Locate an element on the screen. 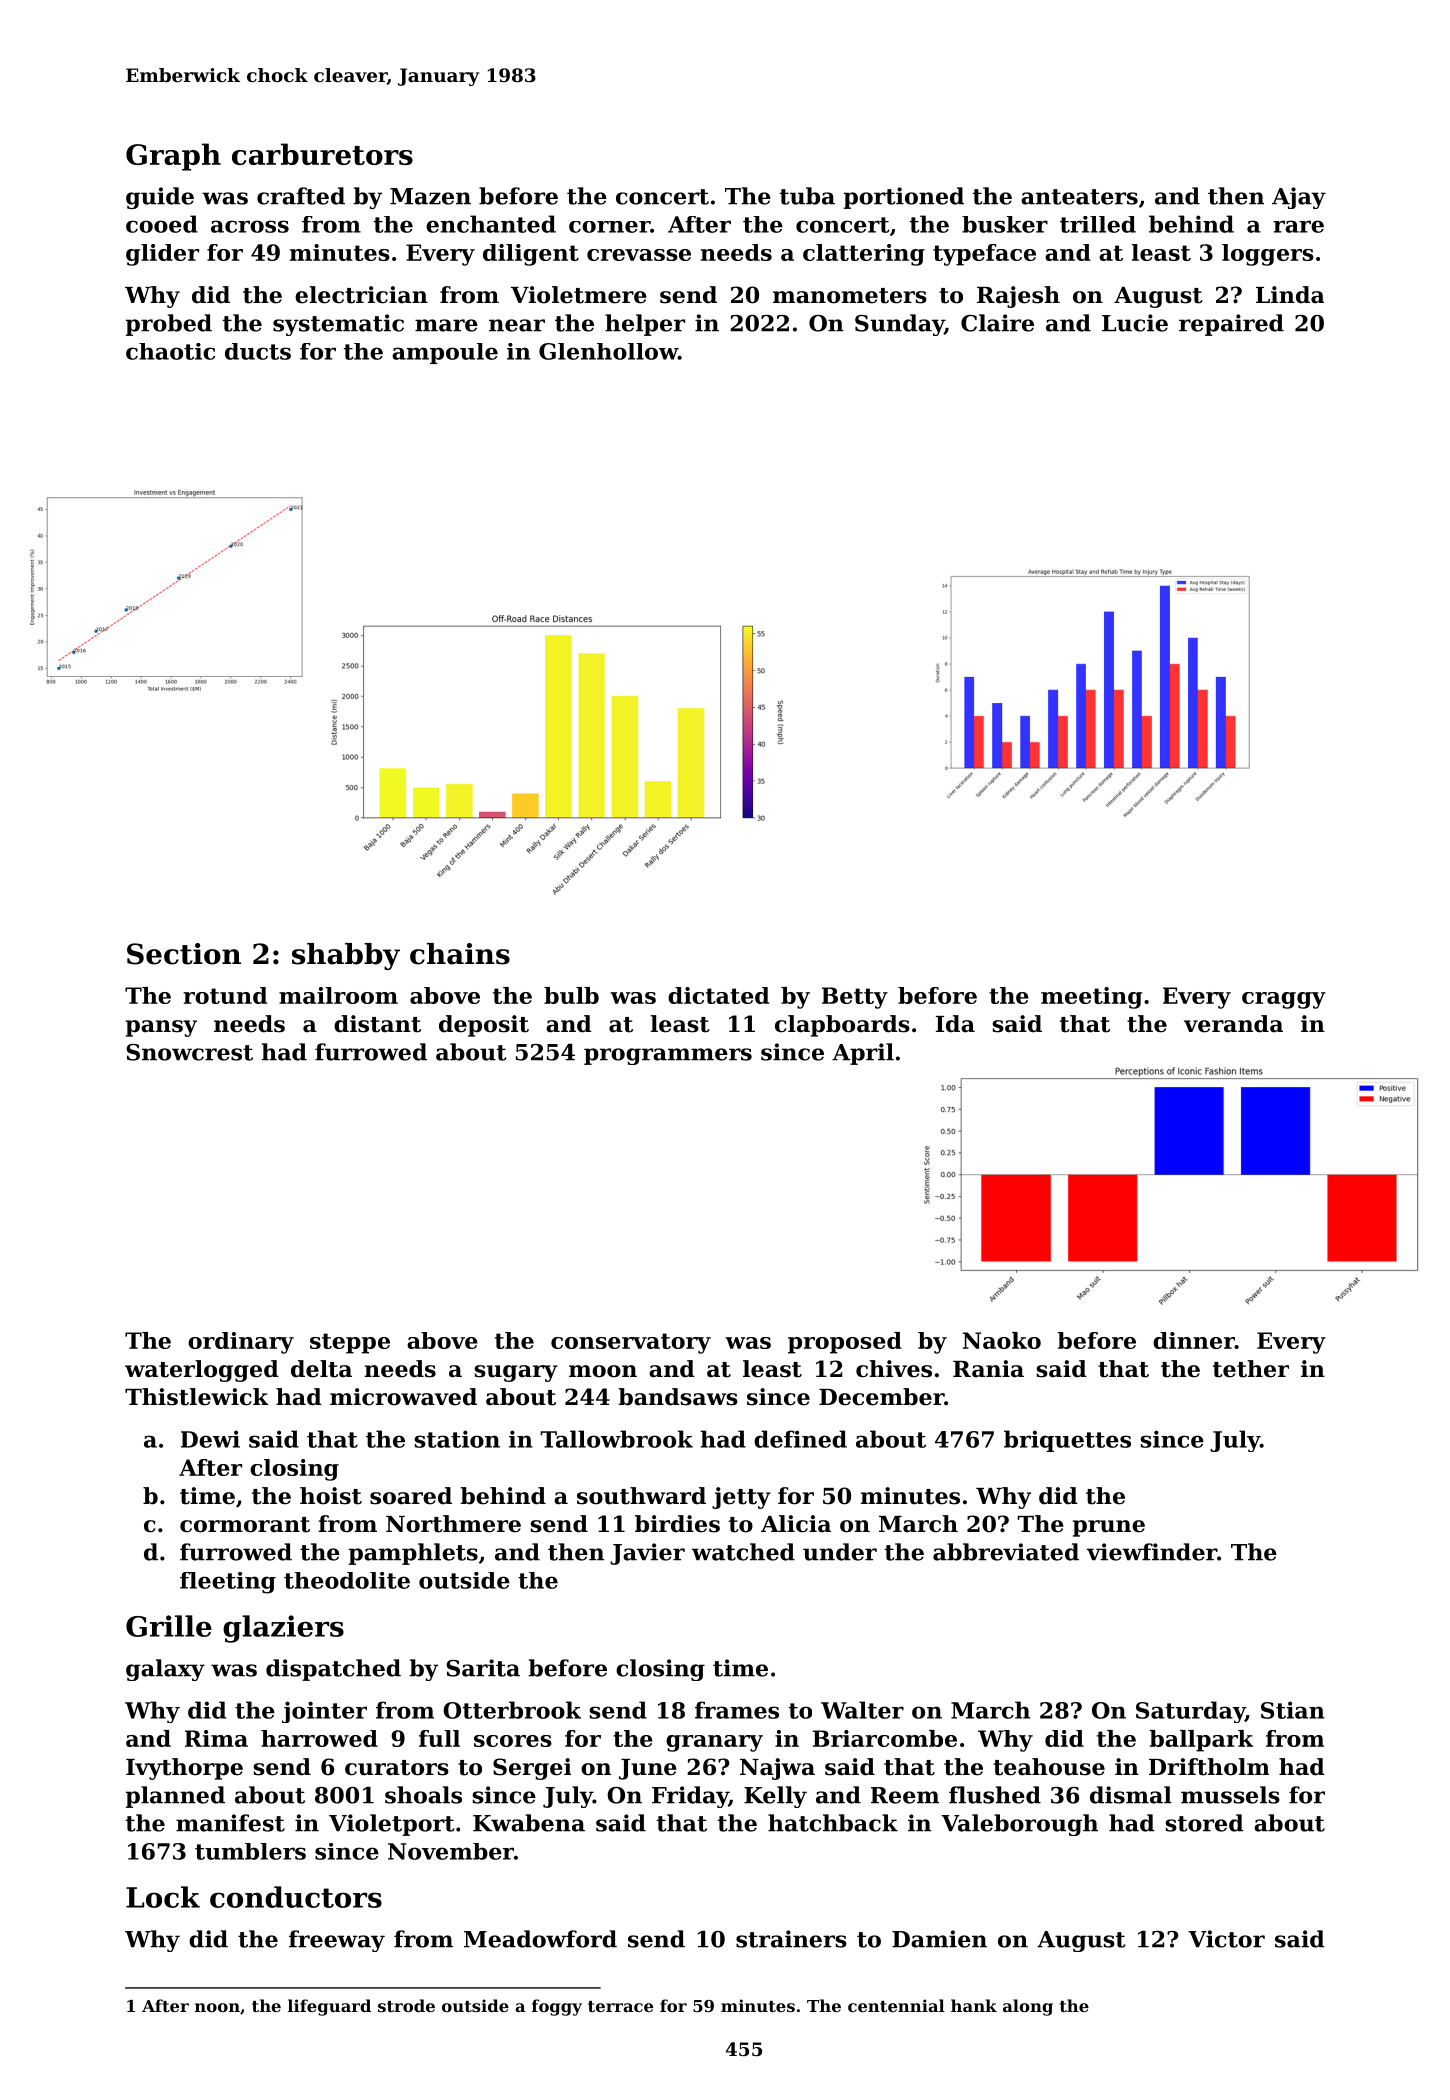  craggy is located at coordinates (1284, 1000).
